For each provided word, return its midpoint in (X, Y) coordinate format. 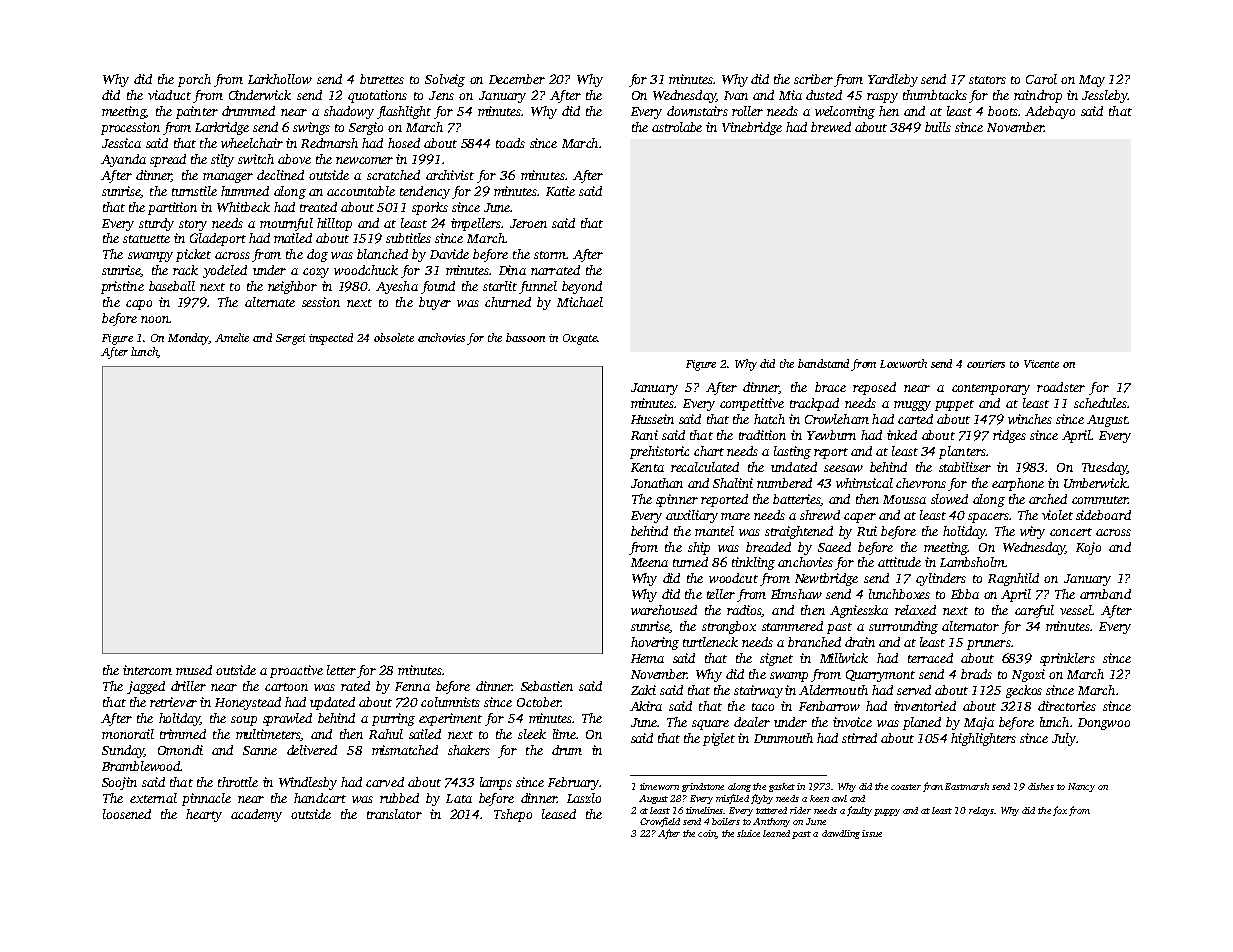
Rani (644, 435)
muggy (912, 406)
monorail (128, 734)
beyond (582, 287)
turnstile (194, 191)
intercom (147, 670)
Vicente (1041, 364)
